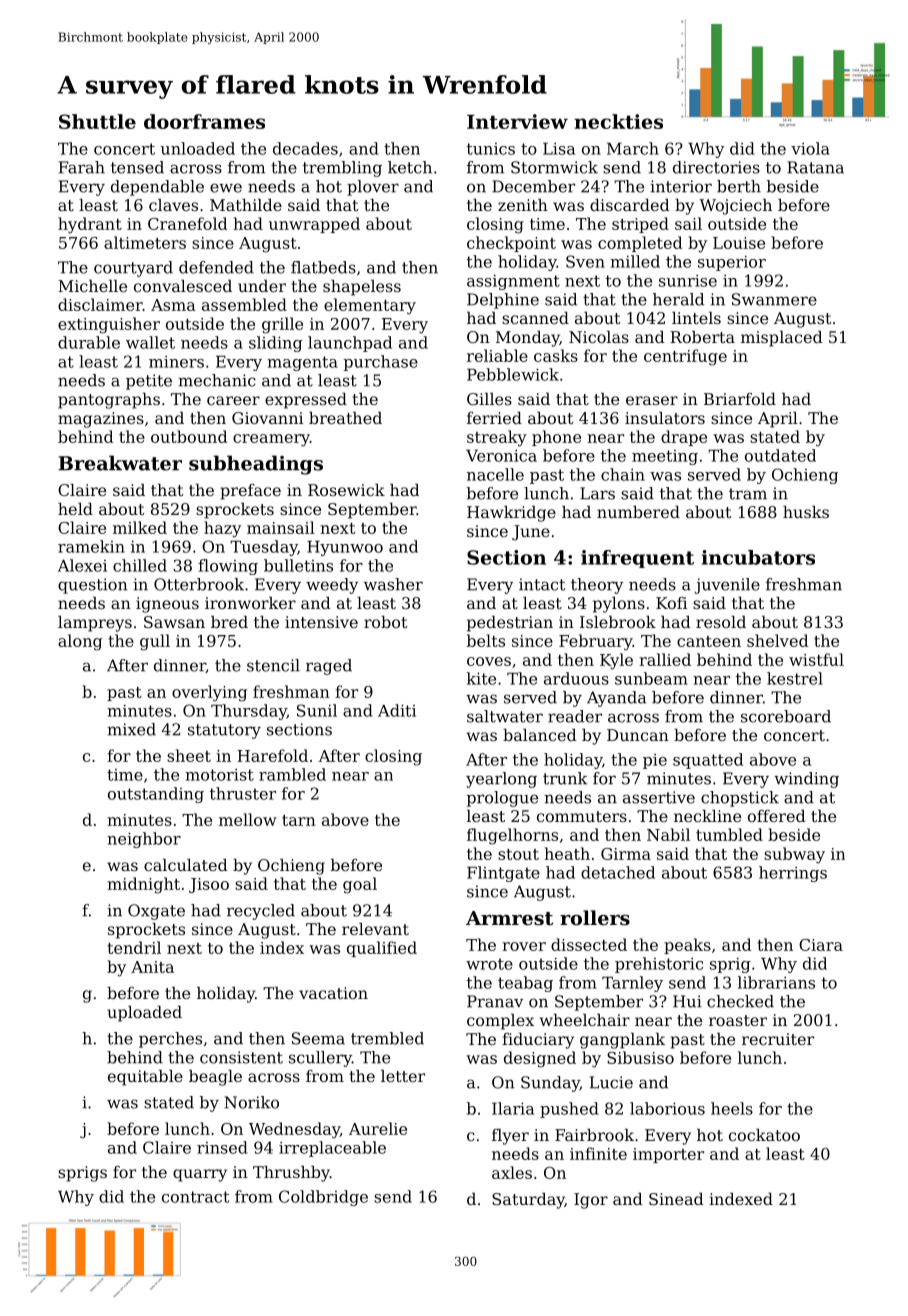 The height and width of the page is (1316, 908). Describe the element at coordinates (140, 565) in the page. I see `chilled` at that location.
